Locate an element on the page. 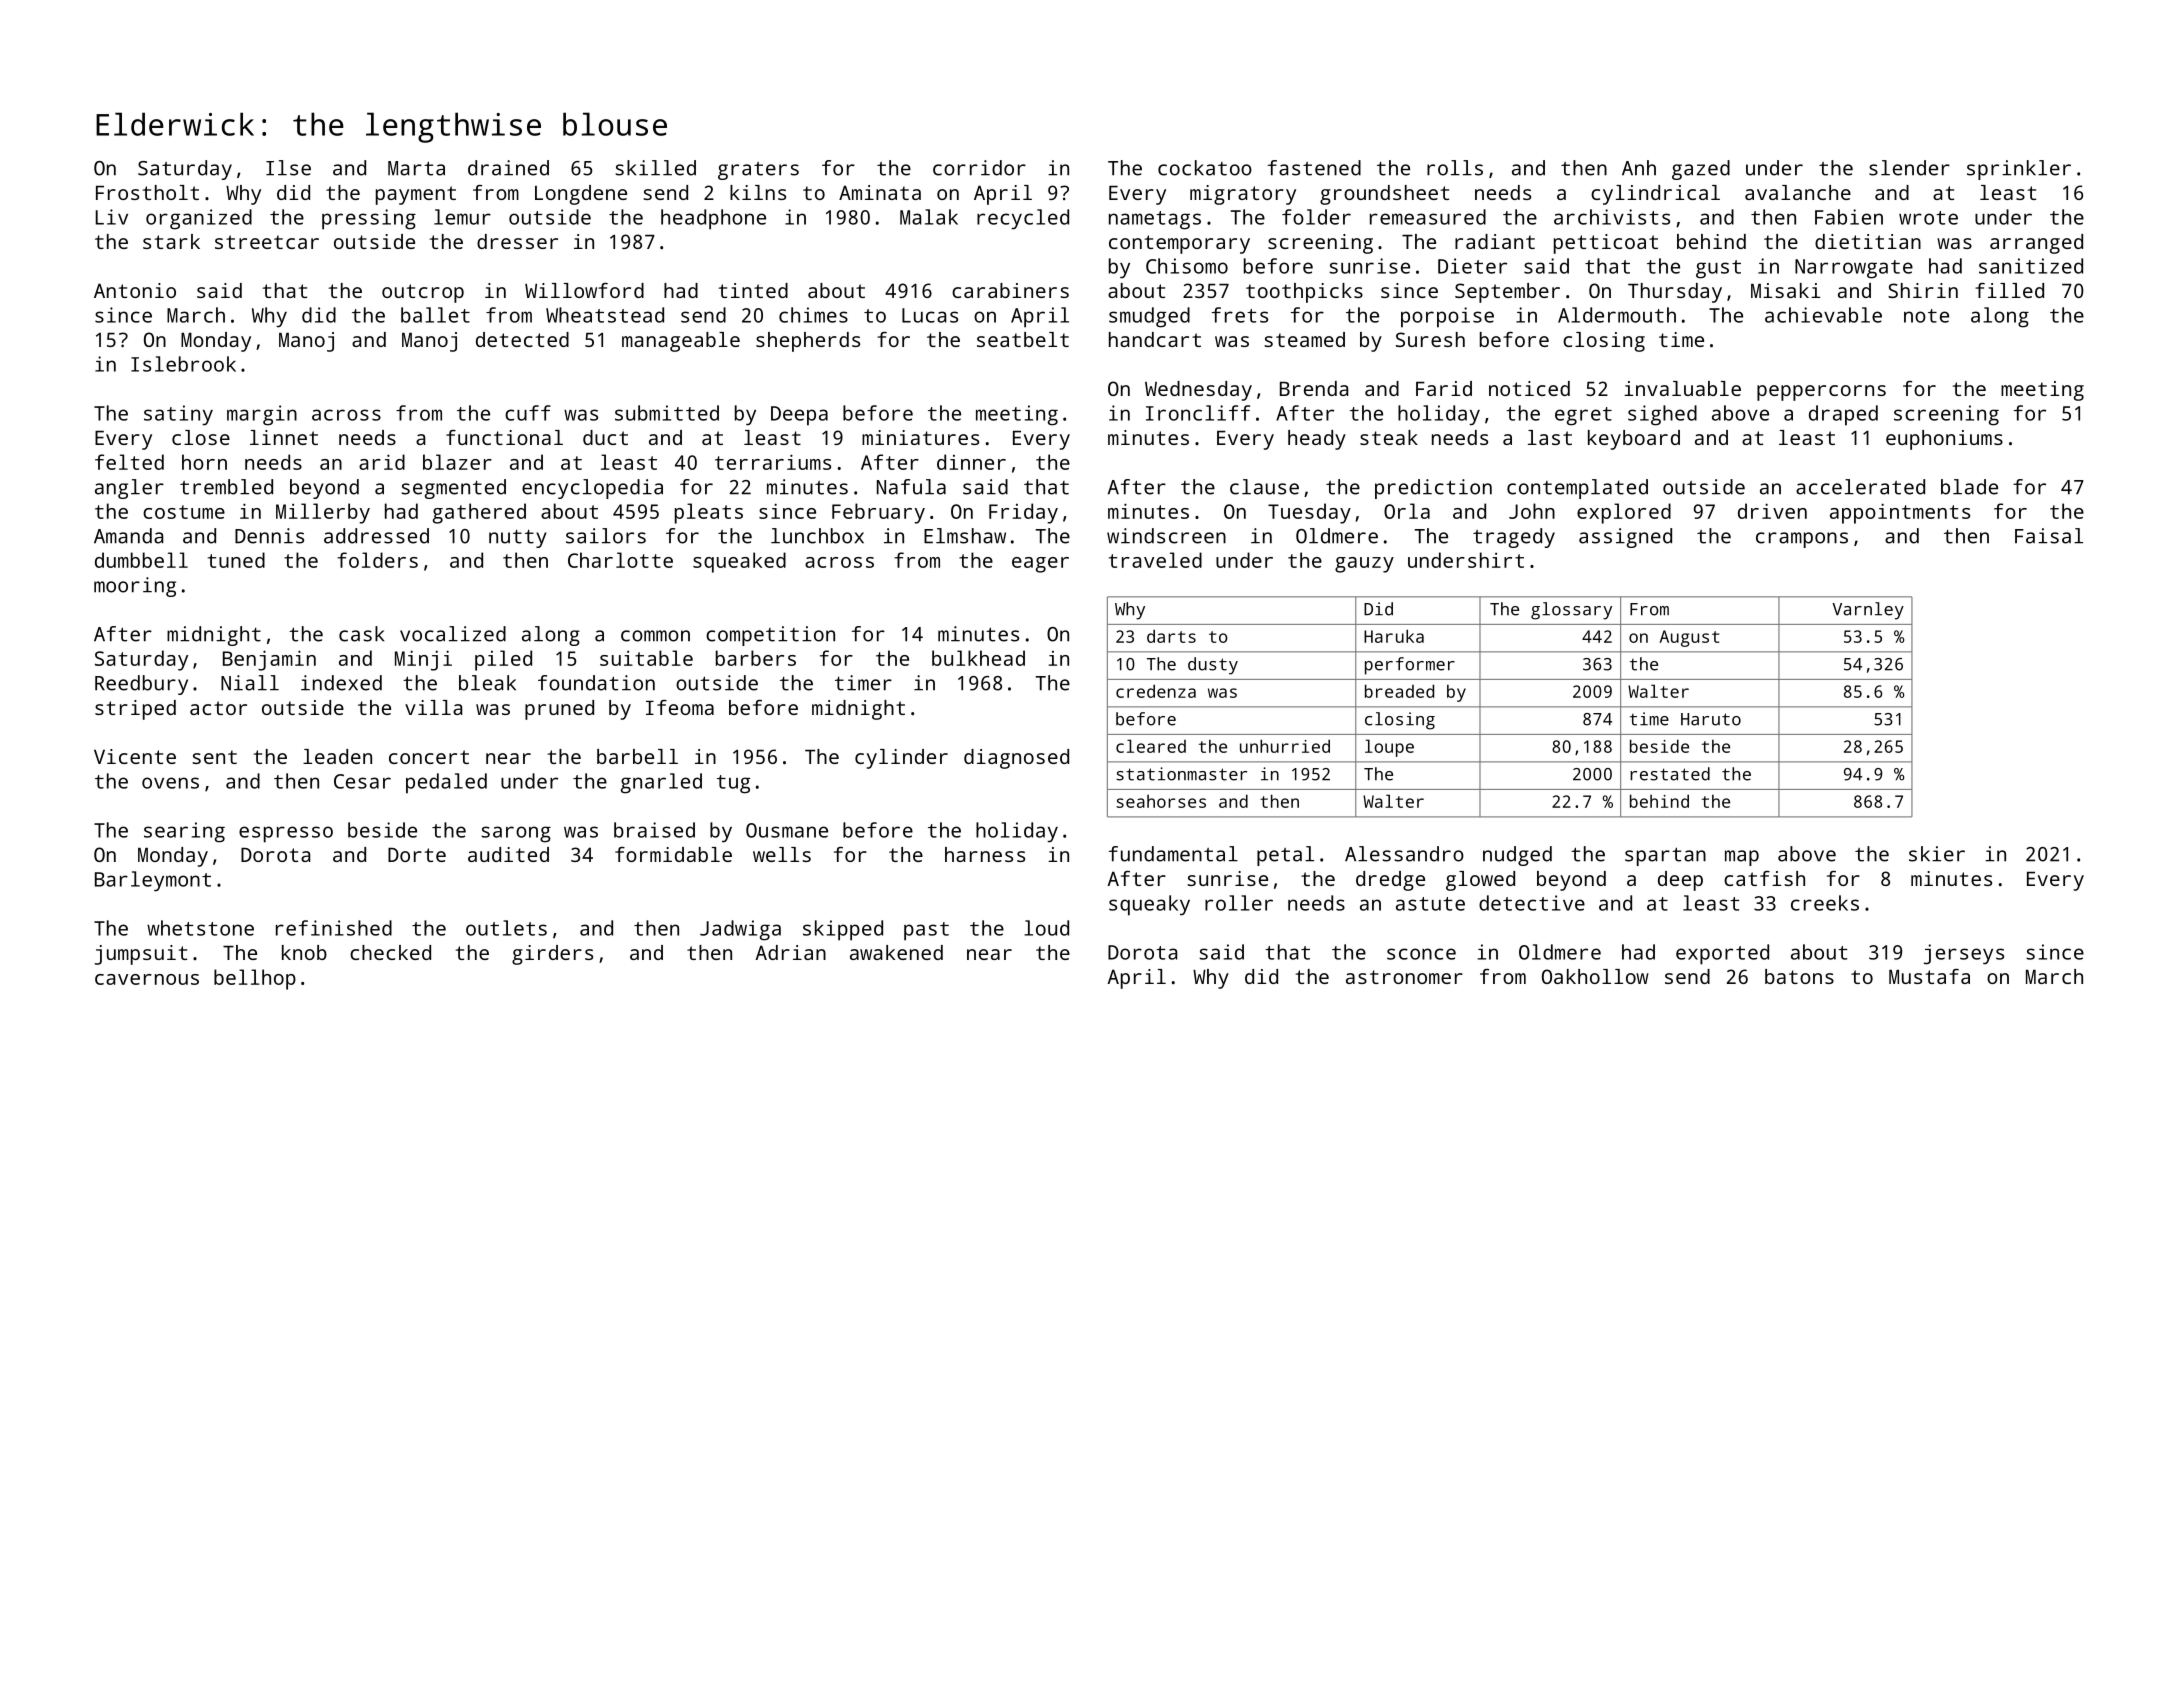  cylinder is located at coordinates (901, 759).
